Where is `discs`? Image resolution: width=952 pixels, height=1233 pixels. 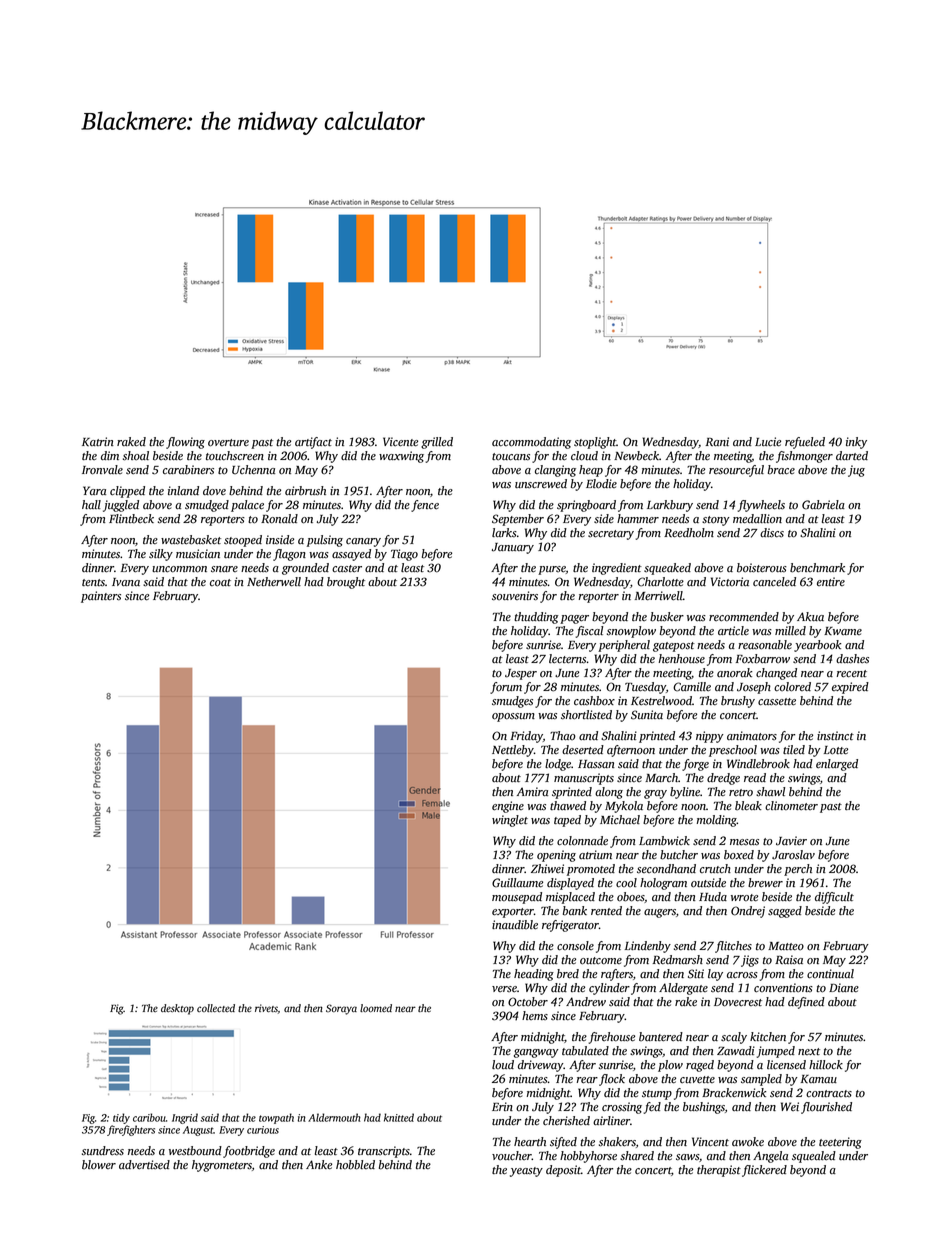
discs is located at coordinates (772, 533).
